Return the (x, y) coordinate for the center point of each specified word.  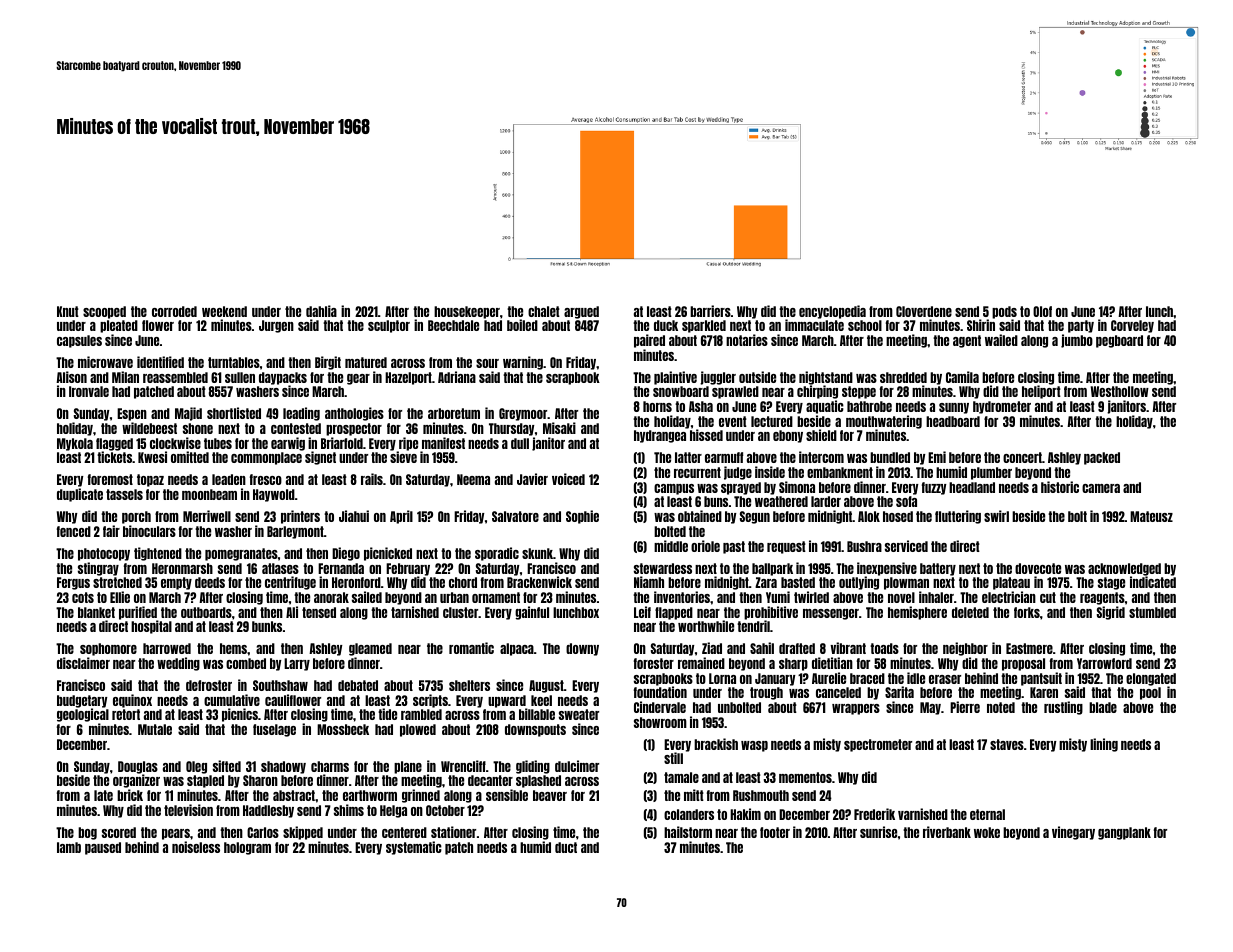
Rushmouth (761, 795)
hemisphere (917, 613)
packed (1102, 458)
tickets (114, 457)
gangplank (1124, 833)
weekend (224, 311)
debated (358, 685)
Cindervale (660, 707)
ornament (496, 597)
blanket (96, 612)
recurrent (697, 472)
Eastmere (1029, 648)
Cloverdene (924, 311)
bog (87, 833)
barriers (710, 311)
